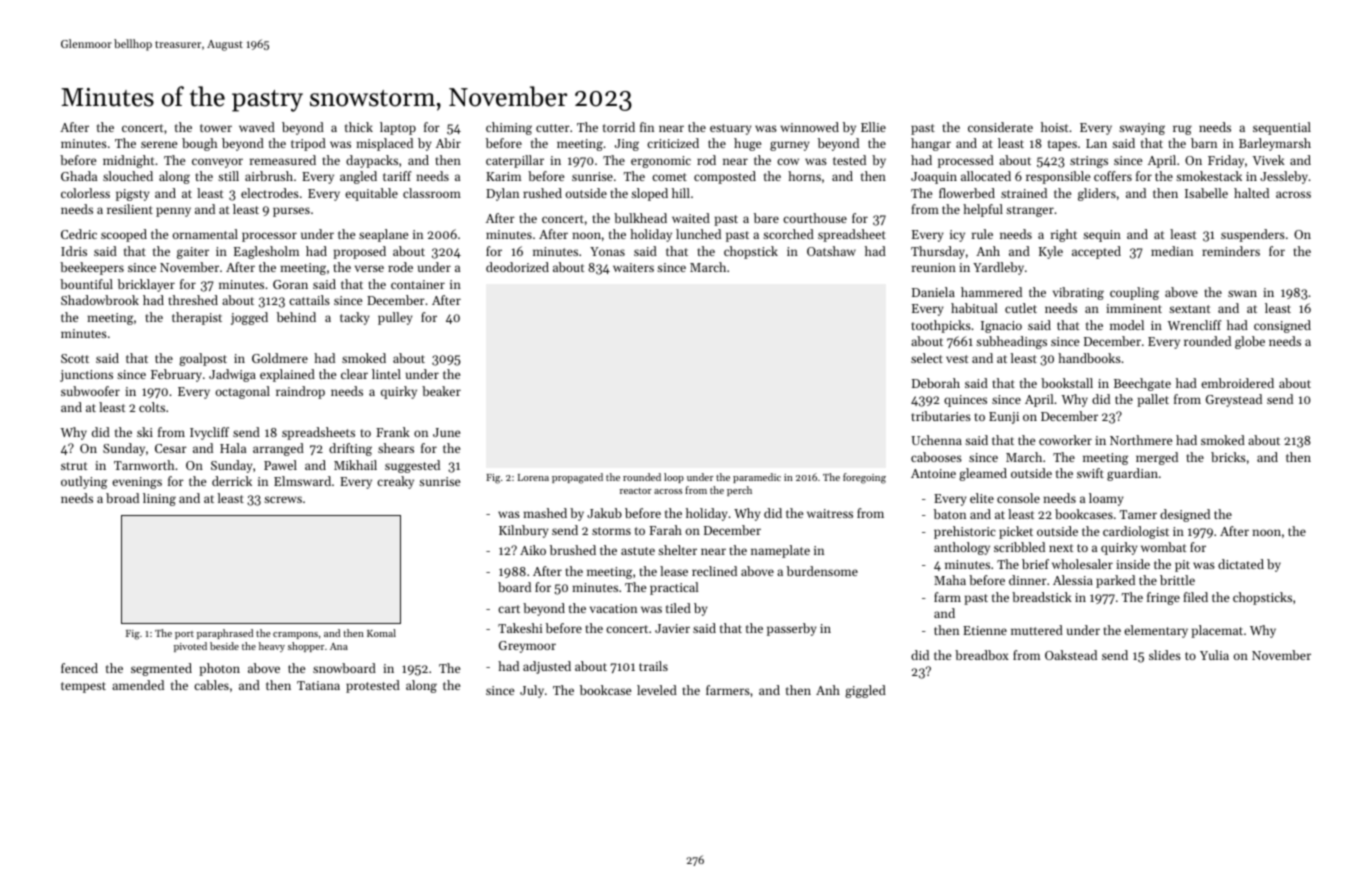 The image size is (1372, 887). What do you see at coordinates (384, 144) in the document?
I see `misplaced` at bounding box center [384, 144].
